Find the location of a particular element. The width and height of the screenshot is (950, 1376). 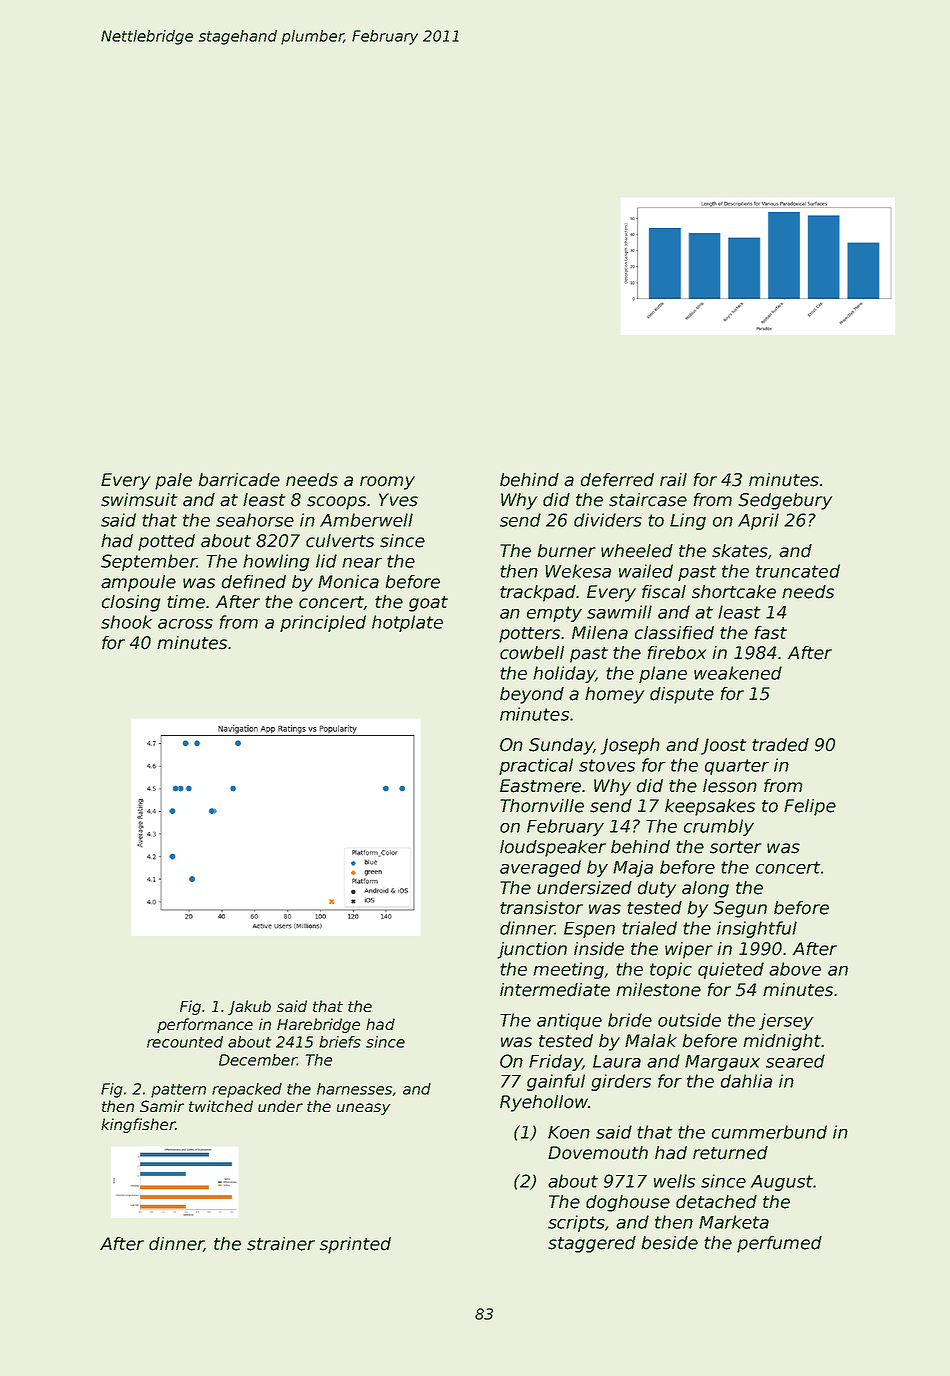

trackpad is located at coordinates (538, 593).
